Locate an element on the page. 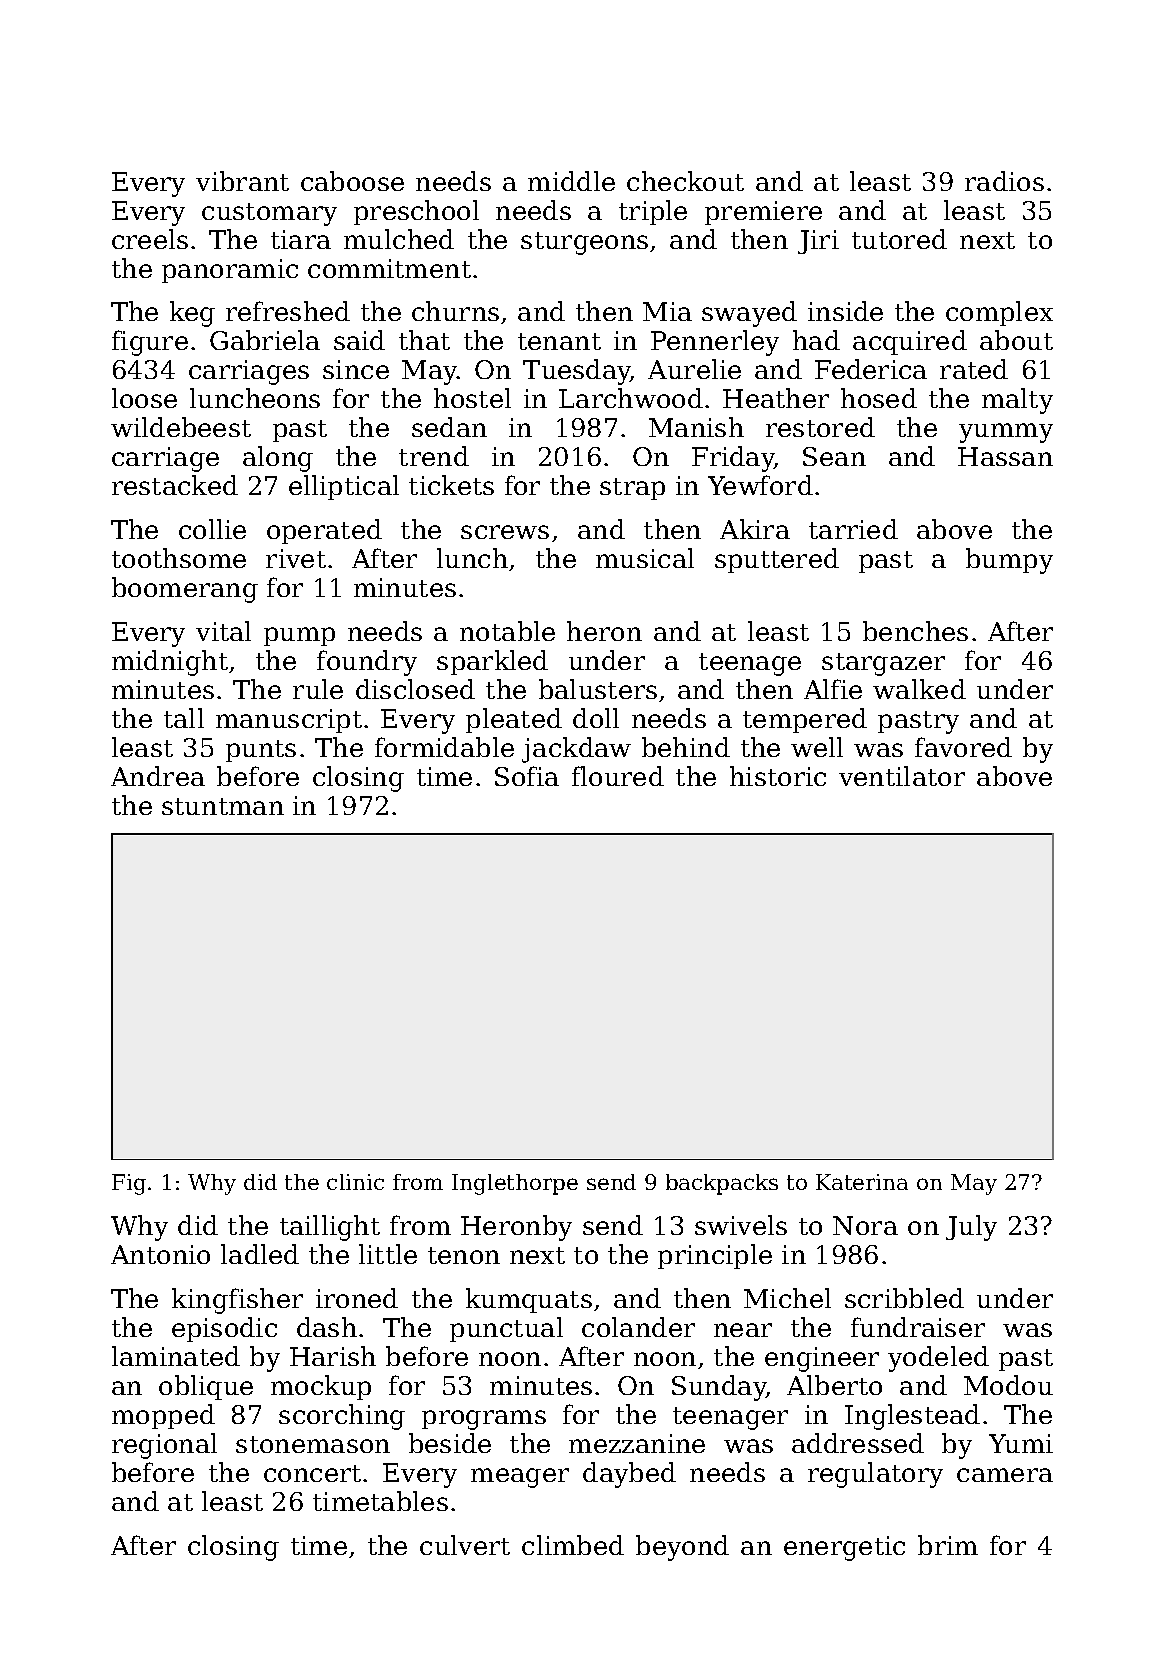  since is located at coordinates (356, 369).
